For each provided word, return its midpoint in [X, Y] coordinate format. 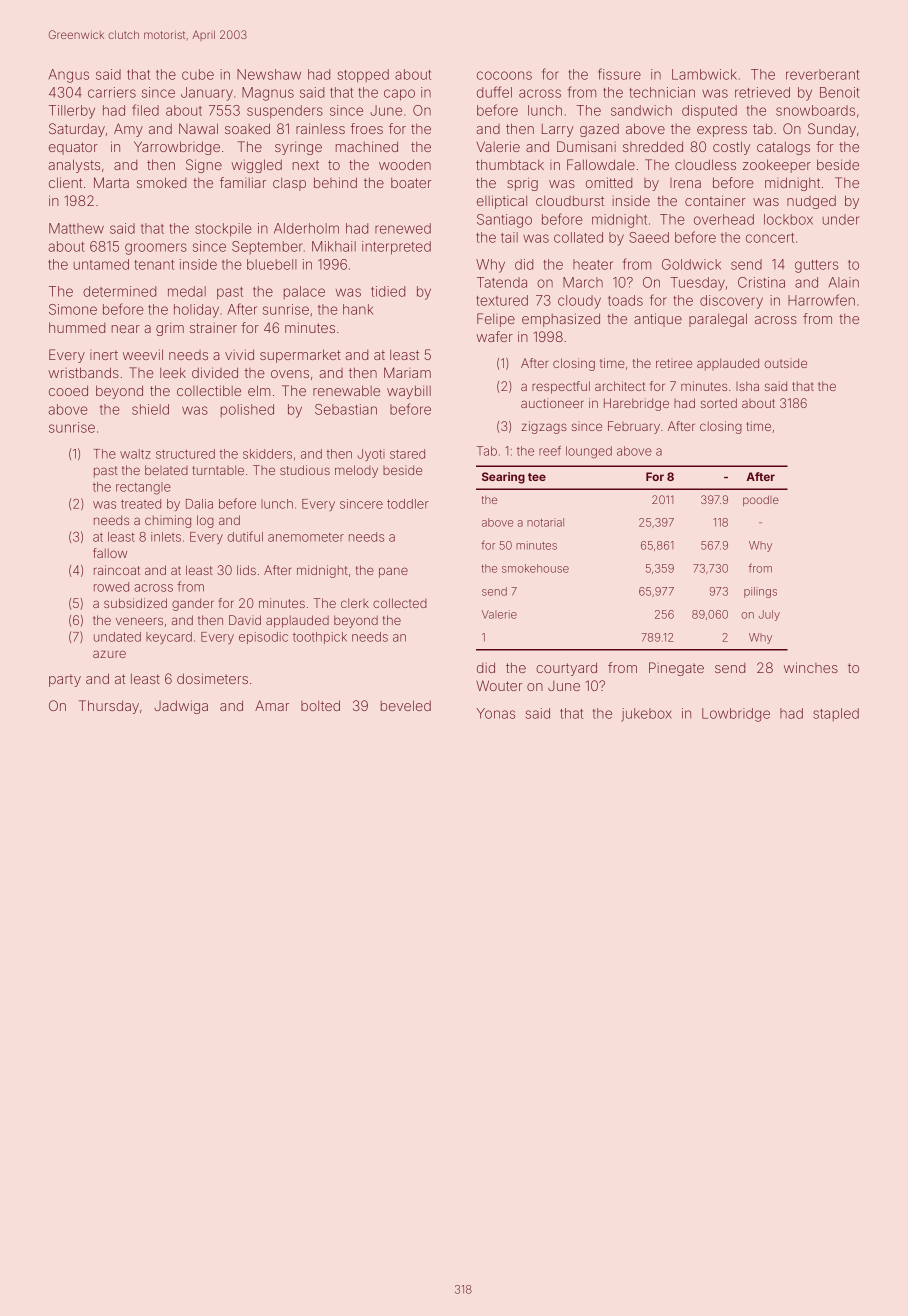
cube [198, 74]
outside [786, 363]
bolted [320, 705]
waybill [409, 392]
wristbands [83, 372]
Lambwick [704, 74]
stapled [836, 714]
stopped [363, 76]
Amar [272, 705]
